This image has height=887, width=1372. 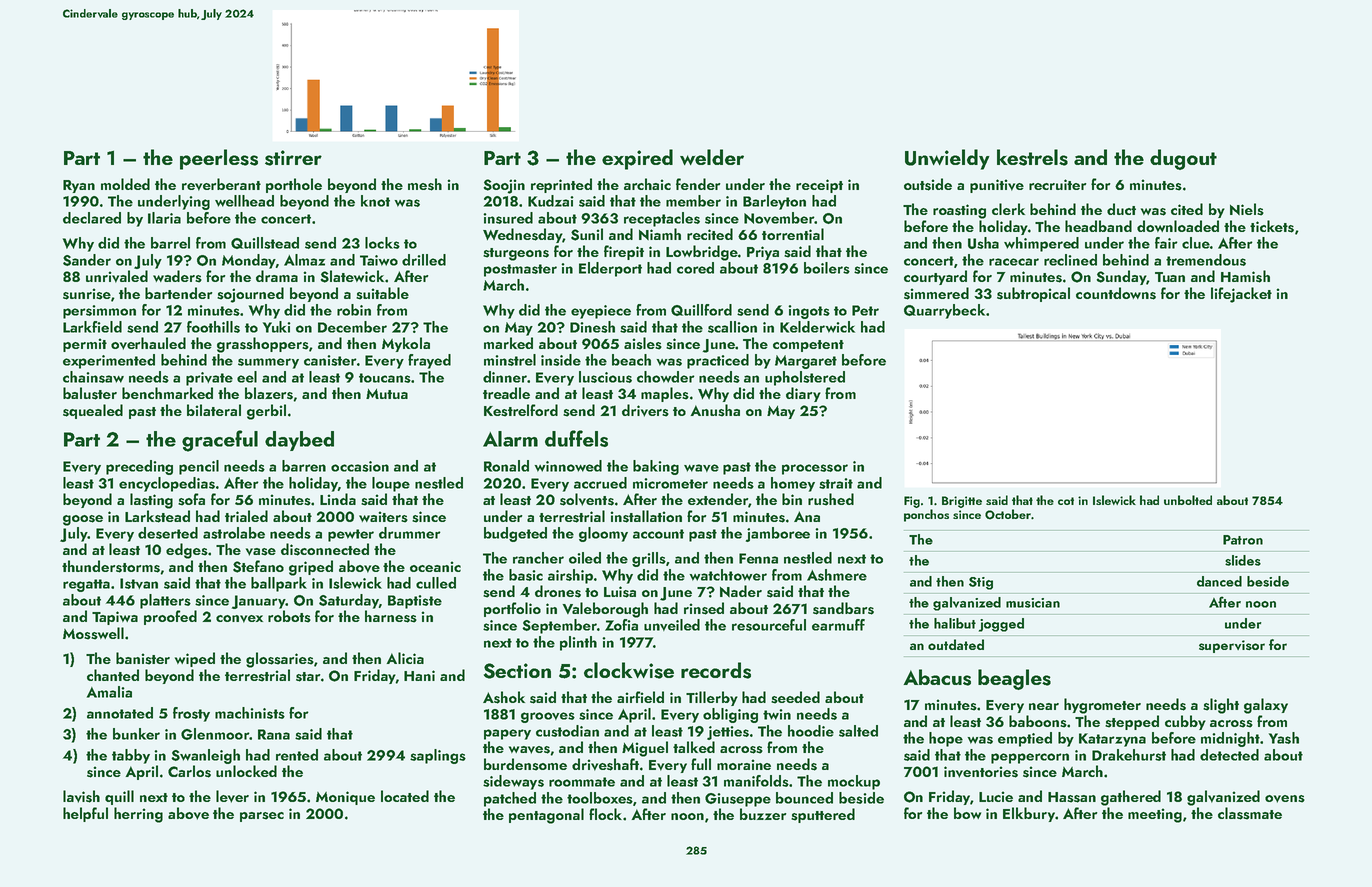 I want to click on blazers, so click(x=269, y=393).
